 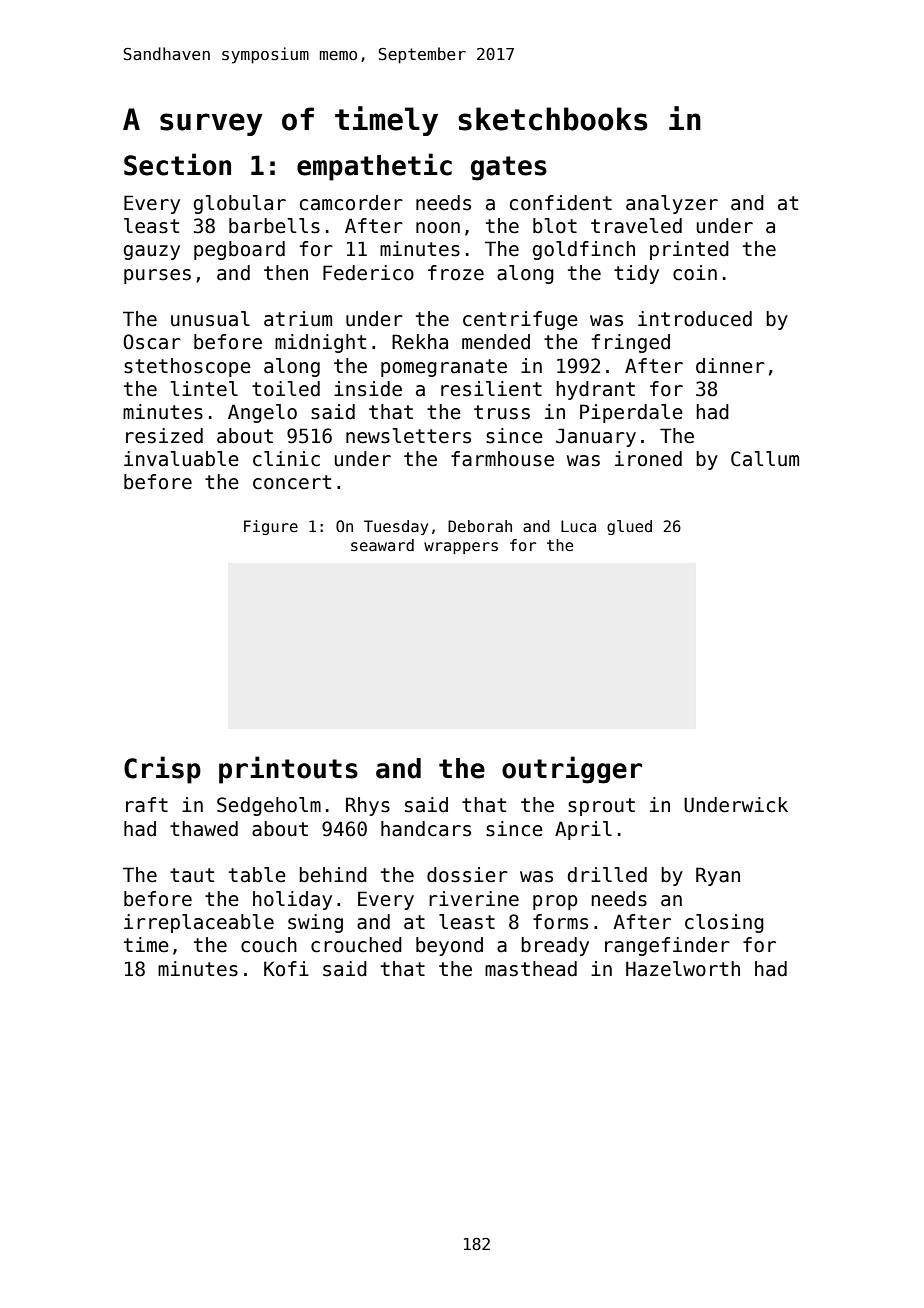 What do you see at coordinates (631, 413) in the document?
I see `Piperdale` at bounding box center [631, 413].
